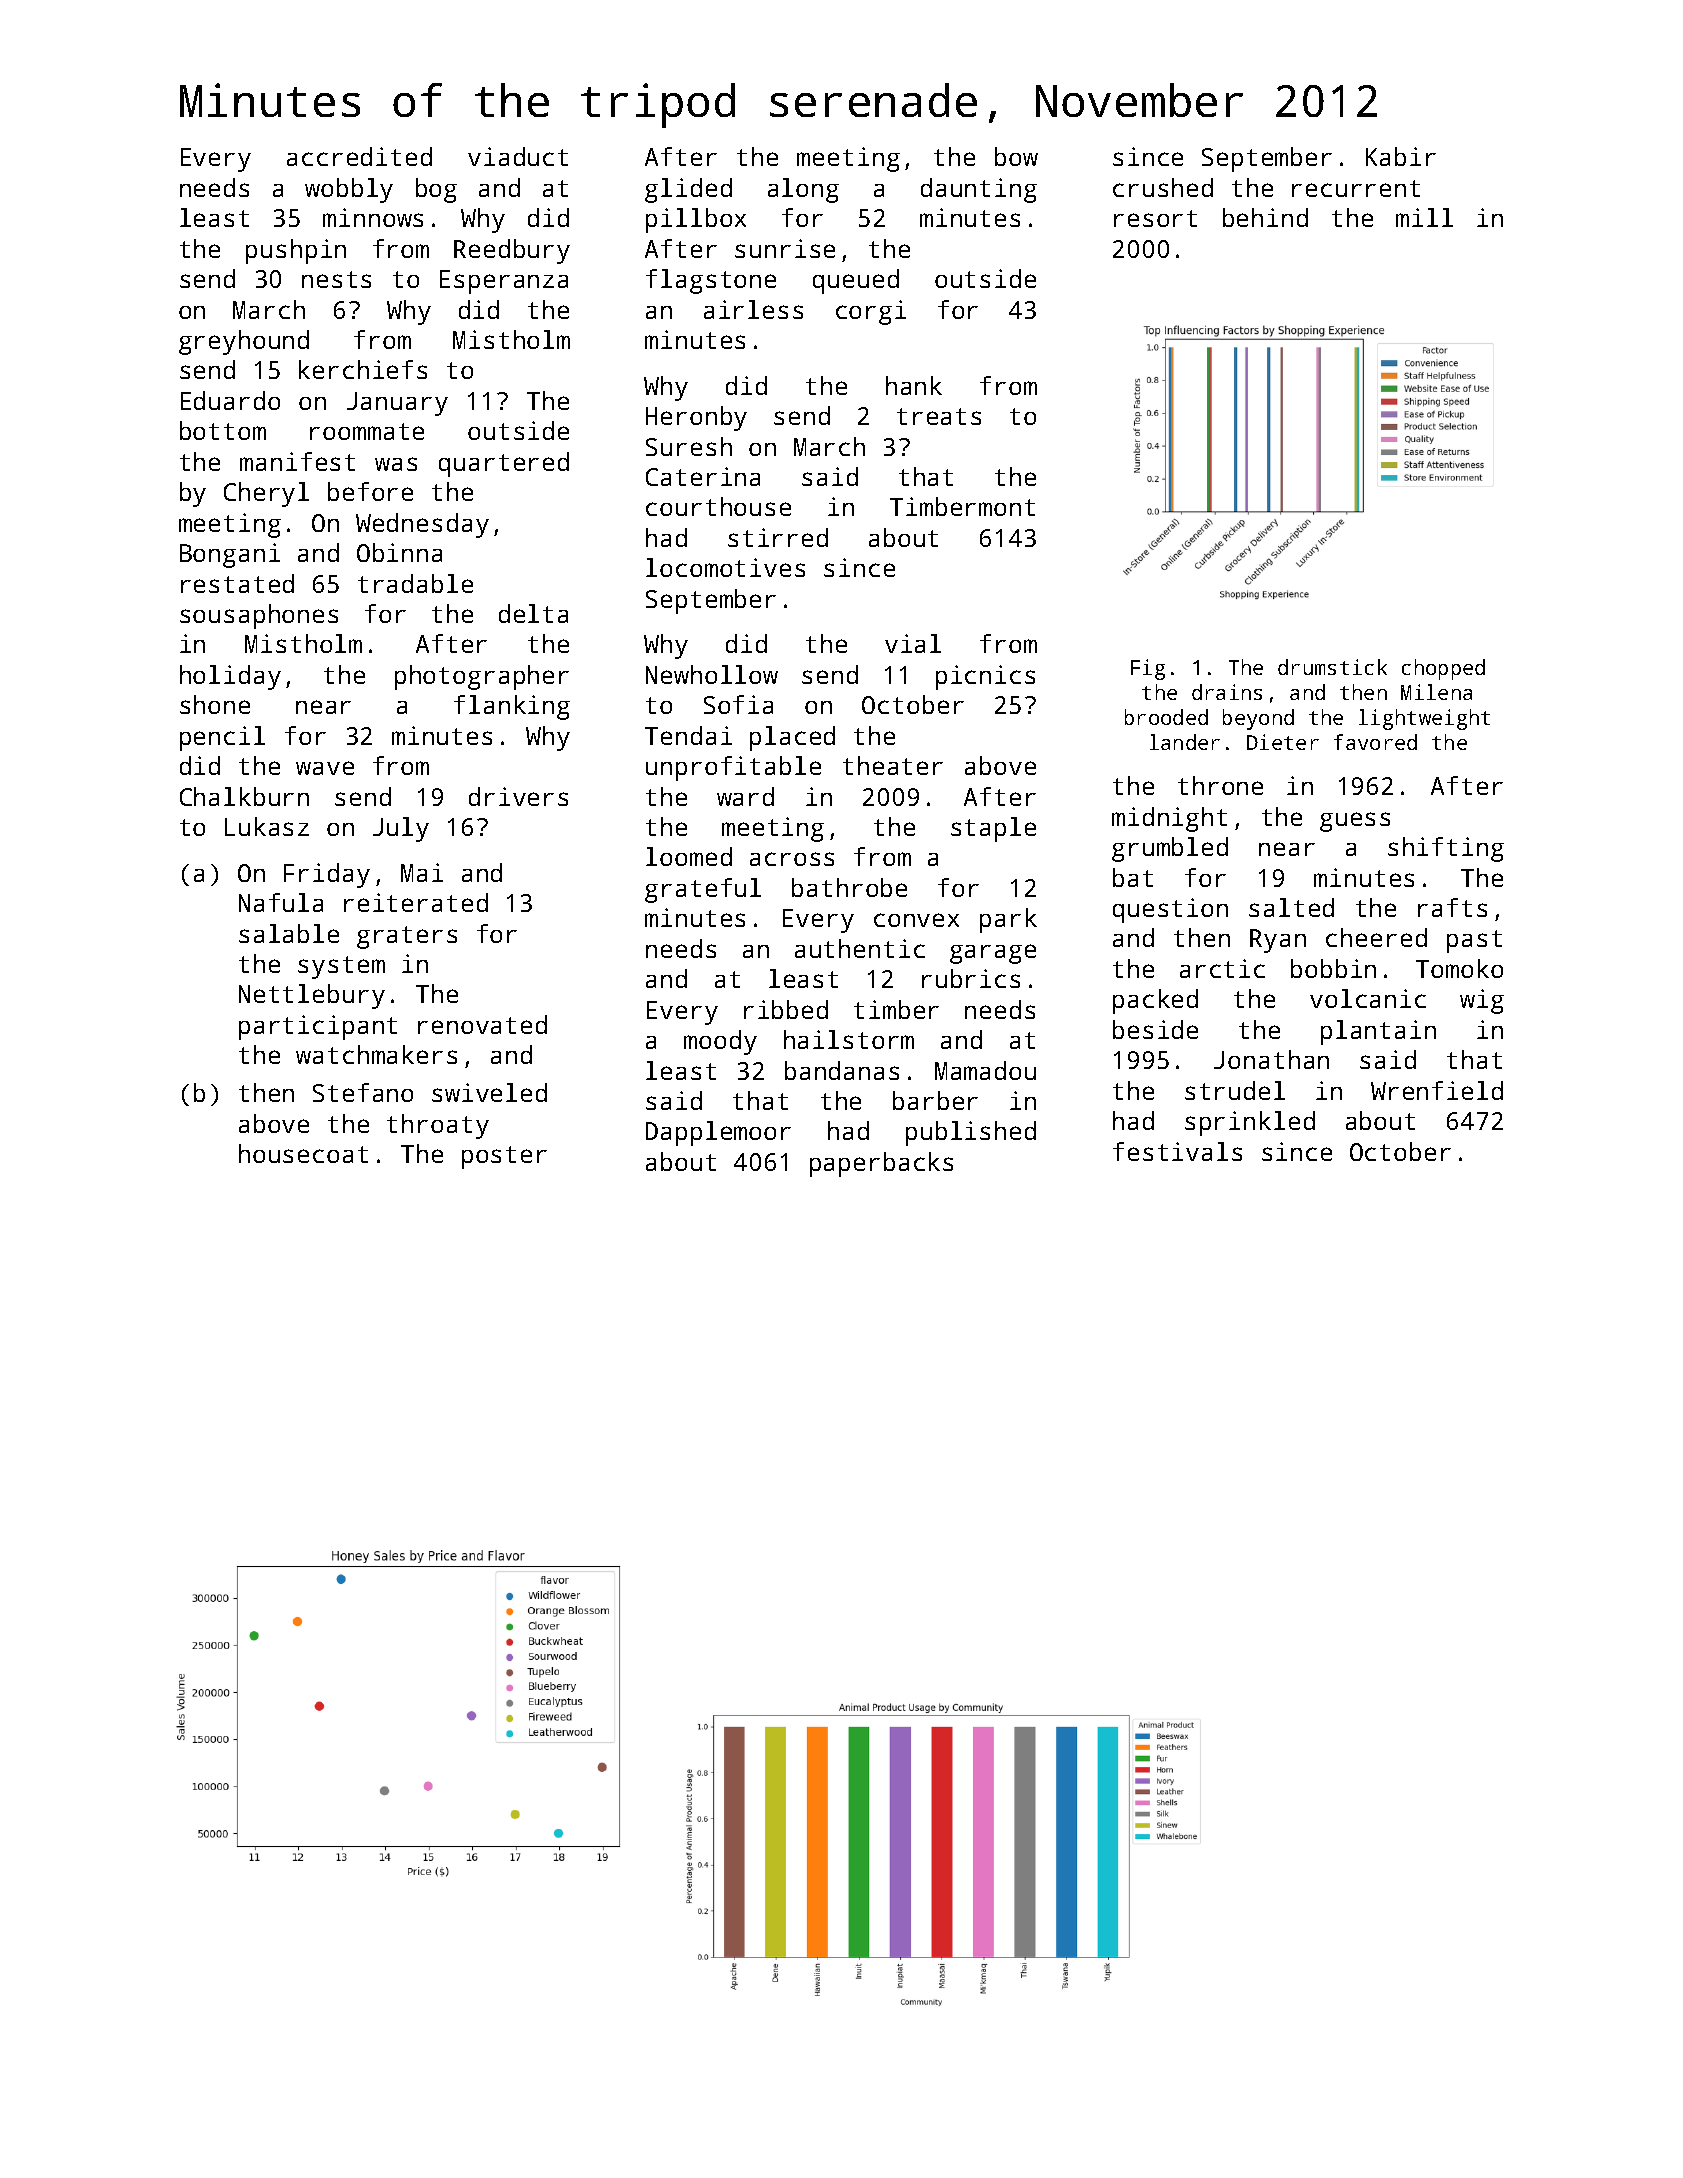  Describe the element at coordinates (786, 1009) in the screenshot. I see `ribbed` at that location.
